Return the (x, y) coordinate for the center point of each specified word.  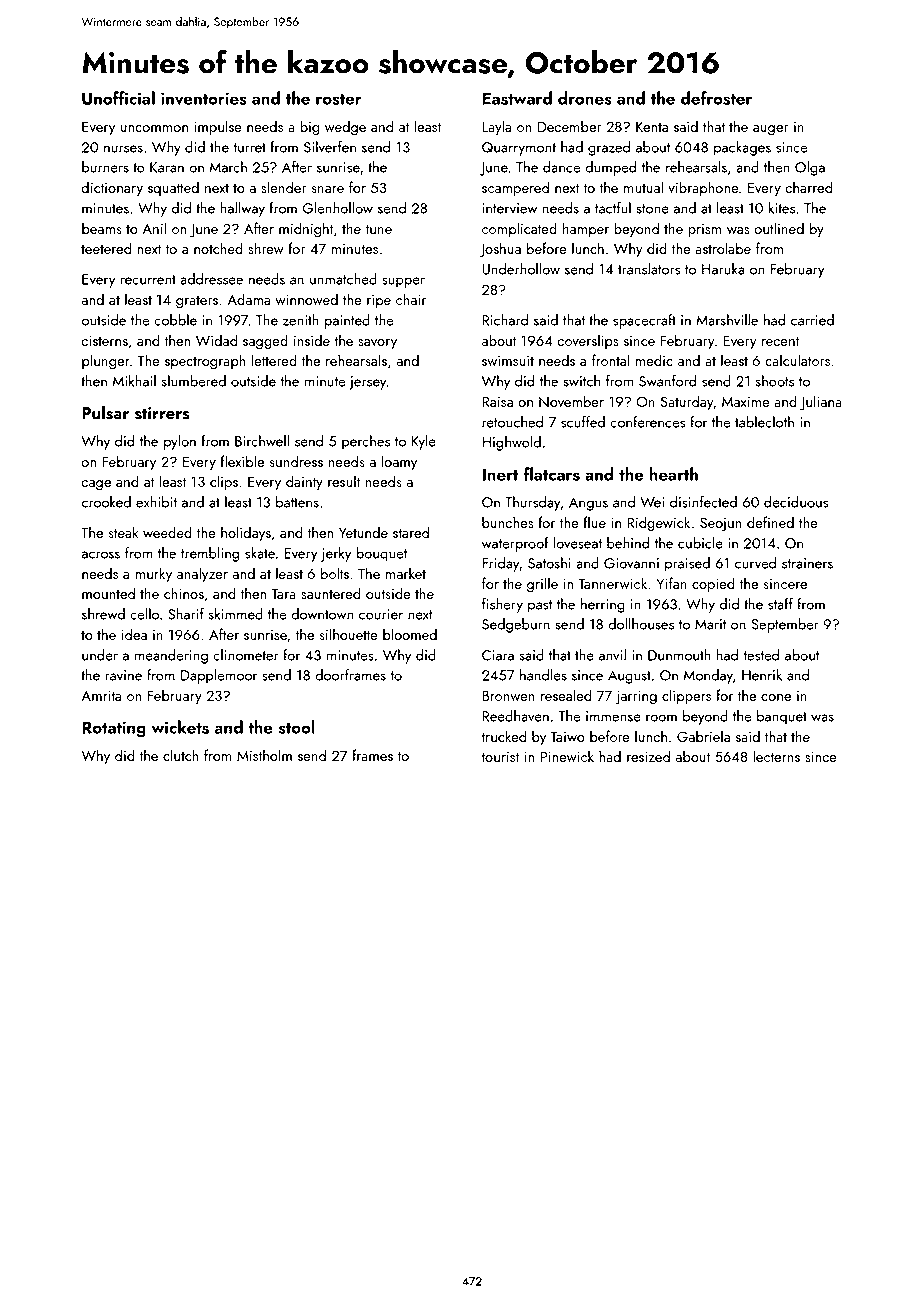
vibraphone (703, 188)
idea (134, 634)
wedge (345, 128)
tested (761, 655)
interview (509, 208)
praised (687, 564)
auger (771, 130)
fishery (502, 605)
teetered (106, 248)
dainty (304, 483)
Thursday (533, 503)
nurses (123, 149)
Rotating (114, 729)
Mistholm (264, 755)
